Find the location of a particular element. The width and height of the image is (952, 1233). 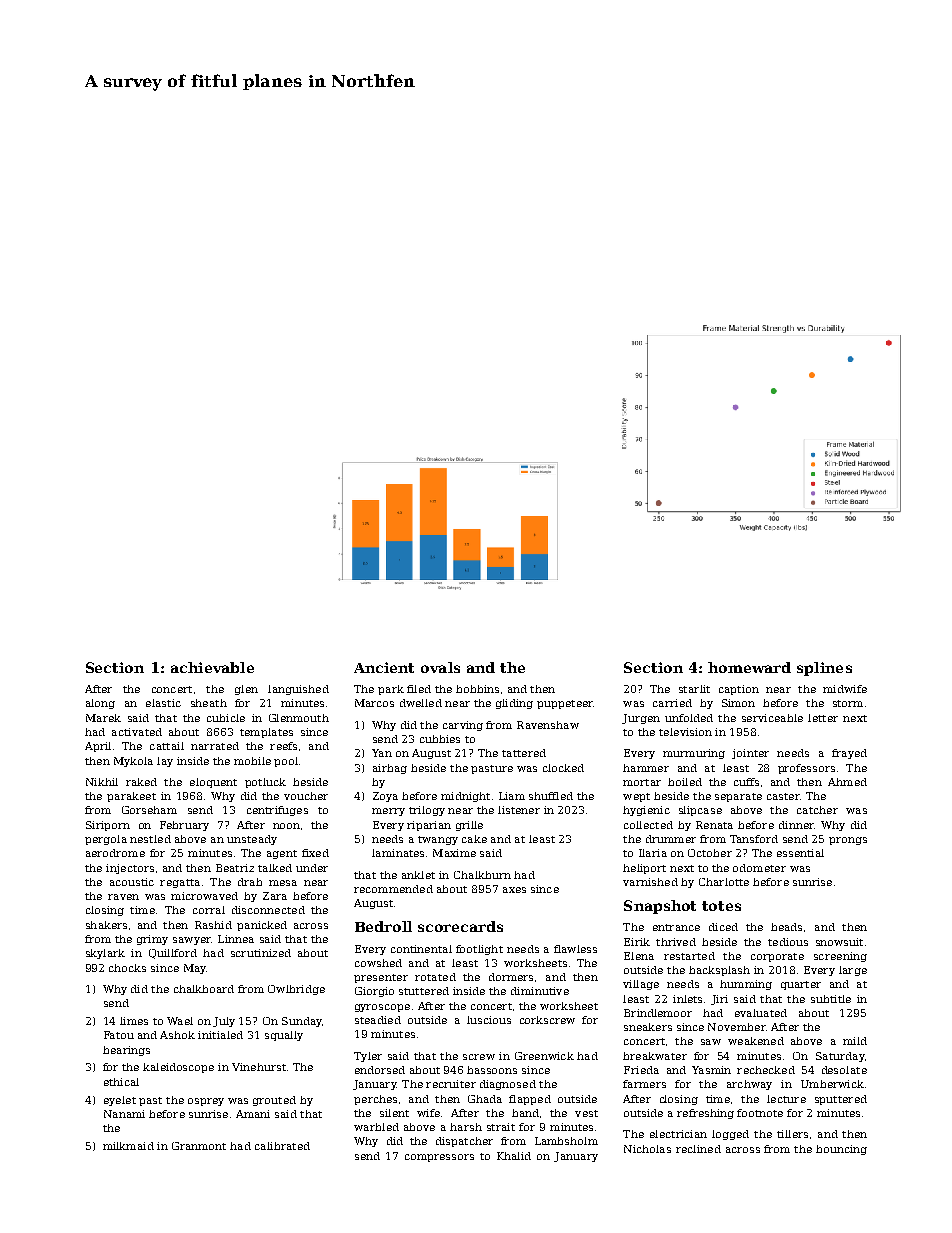

frayed is located at coordinates (849, 754).
